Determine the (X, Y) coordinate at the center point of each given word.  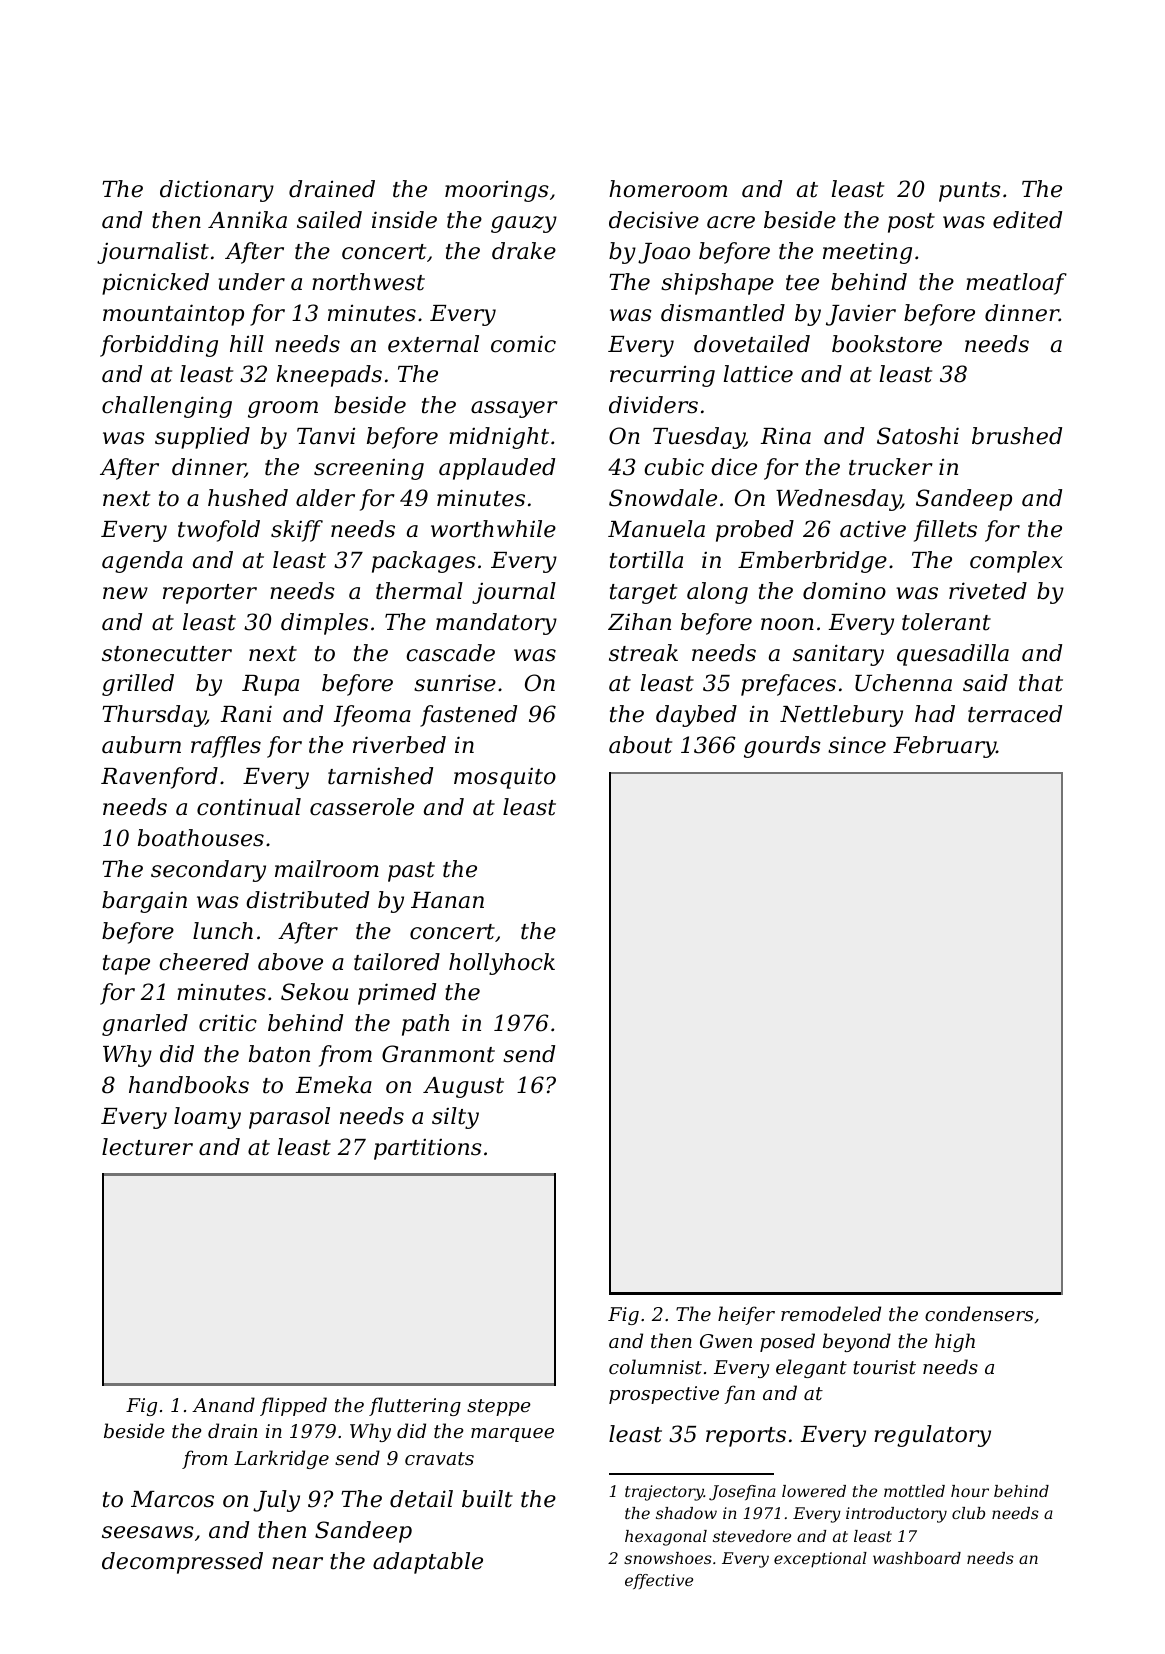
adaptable (428, 1563)
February (944, 747)
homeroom (668, 189)
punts (970, 192)
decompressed (182, 1563)
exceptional (820, 1560)
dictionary (217, 191)
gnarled (145, 1025)
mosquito (505, 778)
